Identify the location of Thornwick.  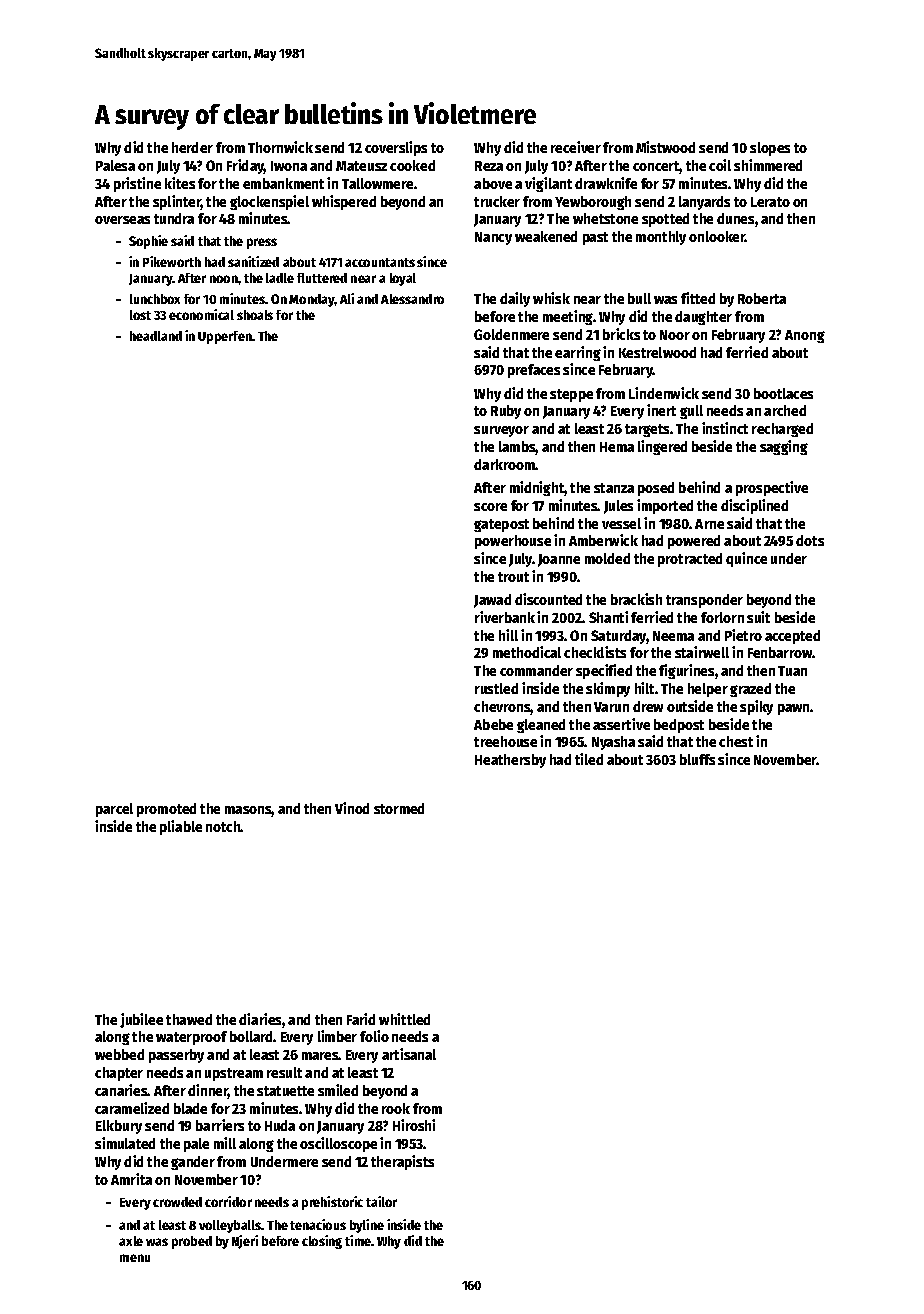
(280, 147).
